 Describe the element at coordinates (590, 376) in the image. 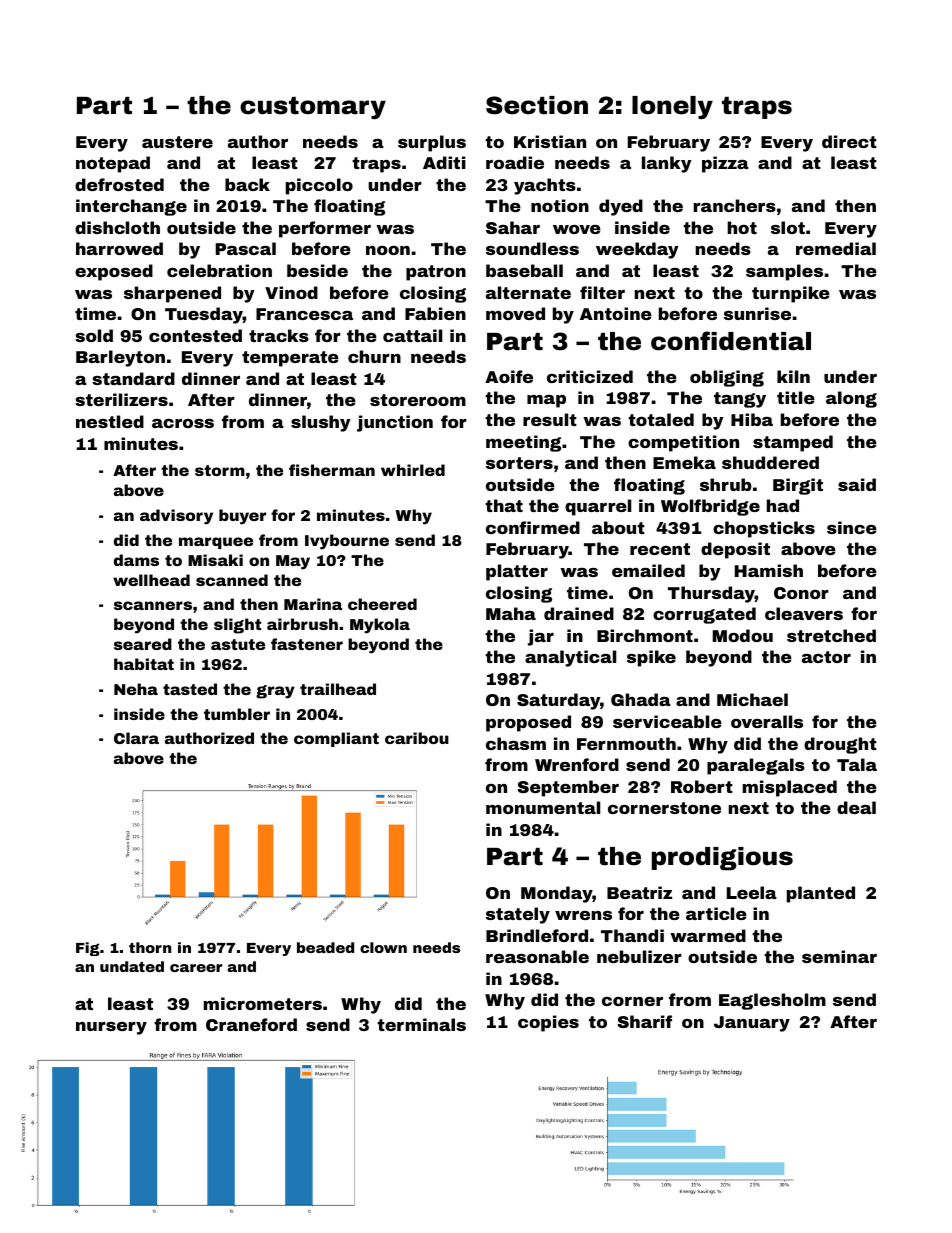

I see `criticized` at that location.
